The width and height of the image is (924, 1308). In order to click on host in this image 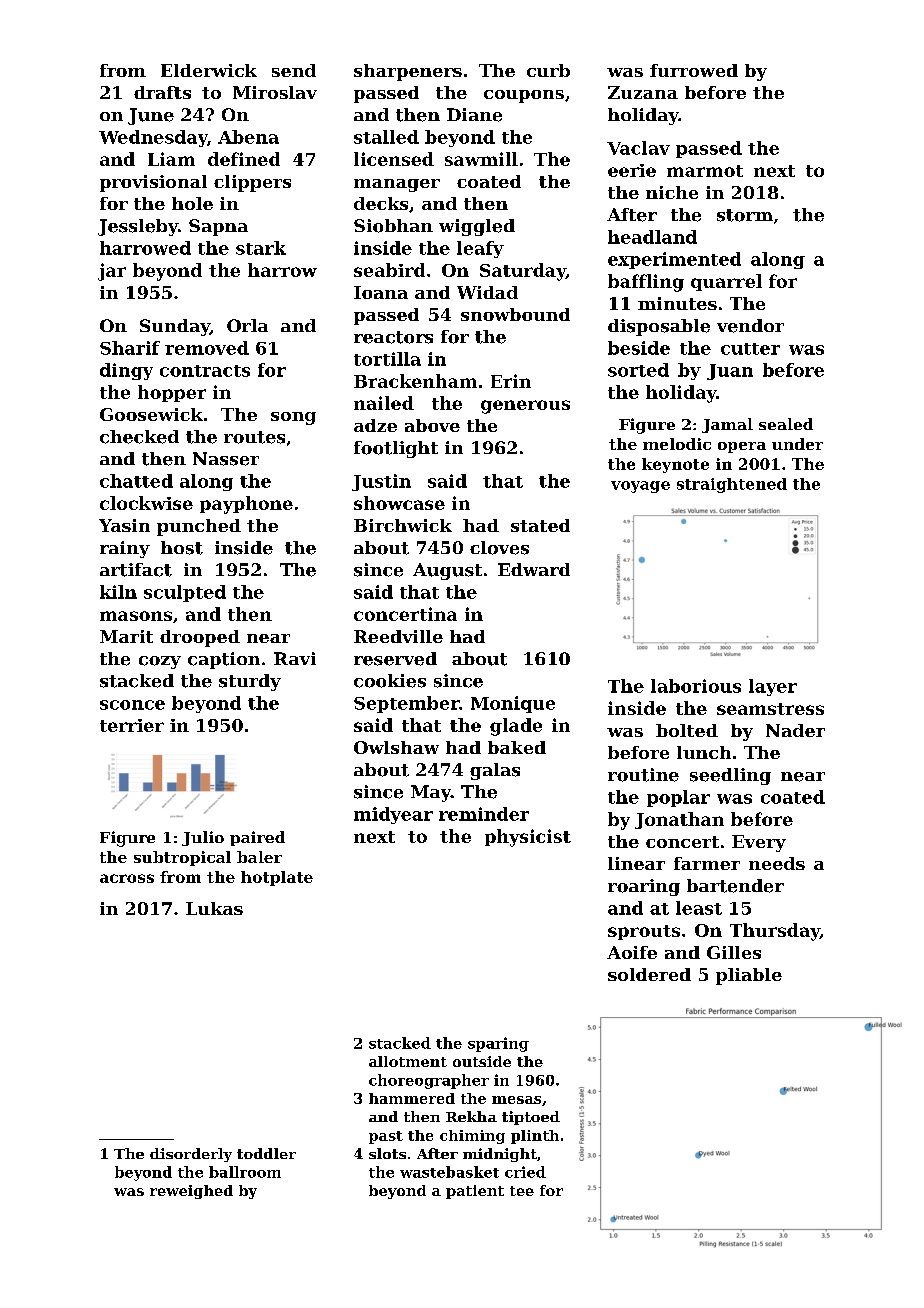, I will do `click(182, 548)`.
